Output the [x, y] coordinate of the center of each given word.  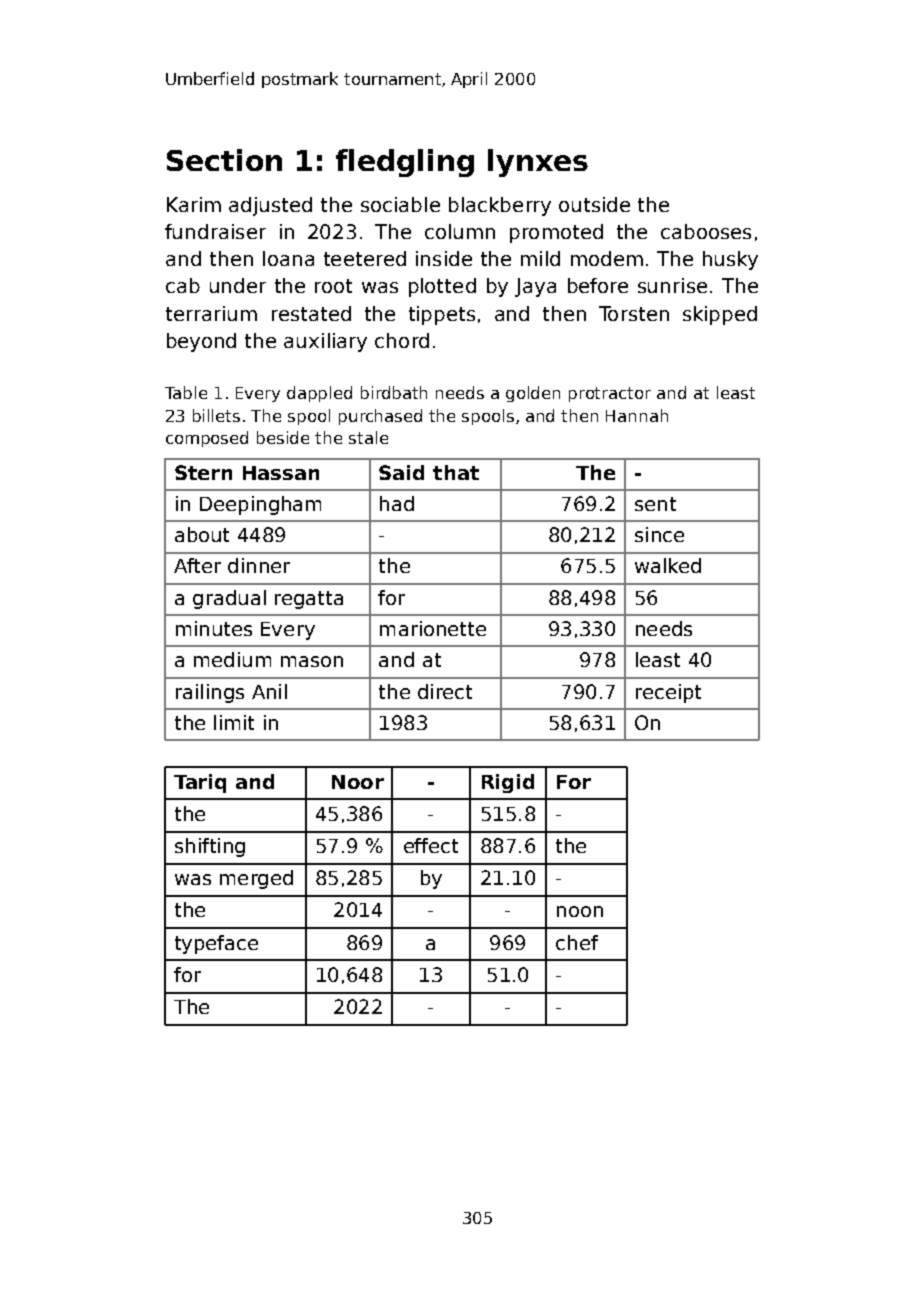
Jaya [535, 287]
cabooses [706, 231]
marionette [433, 628]
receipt [668, 693]
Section [224, 160]
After [197, 565]
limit [234, 722]
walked [668, 565]
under [238, 285]
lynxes [538, 163]
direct [445, 691]
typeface [216, 944]
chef [577, 942]
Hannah [637, 415]
